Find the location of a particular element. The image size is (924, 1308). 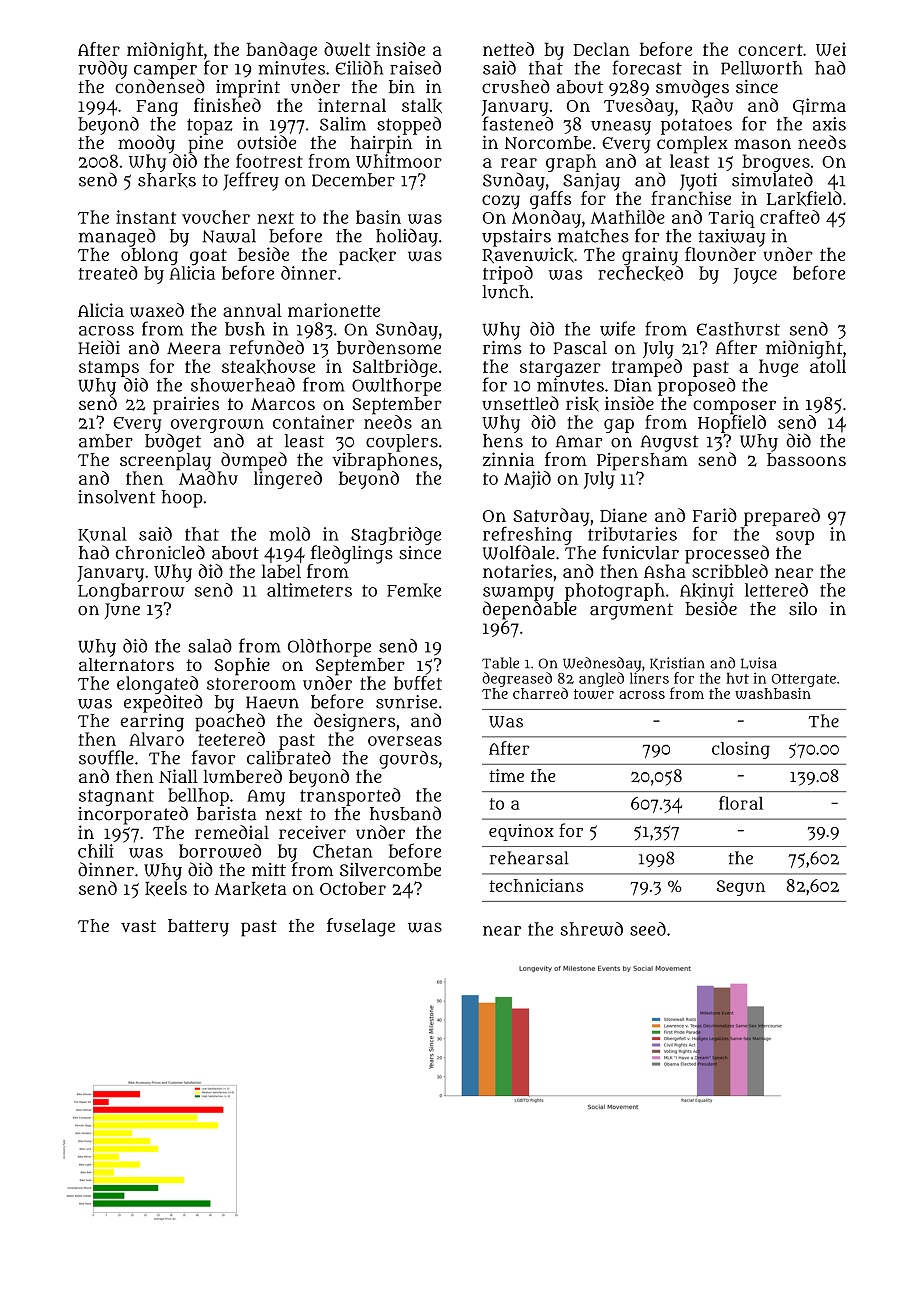

dwelt is located at coordinates (347, 49).
